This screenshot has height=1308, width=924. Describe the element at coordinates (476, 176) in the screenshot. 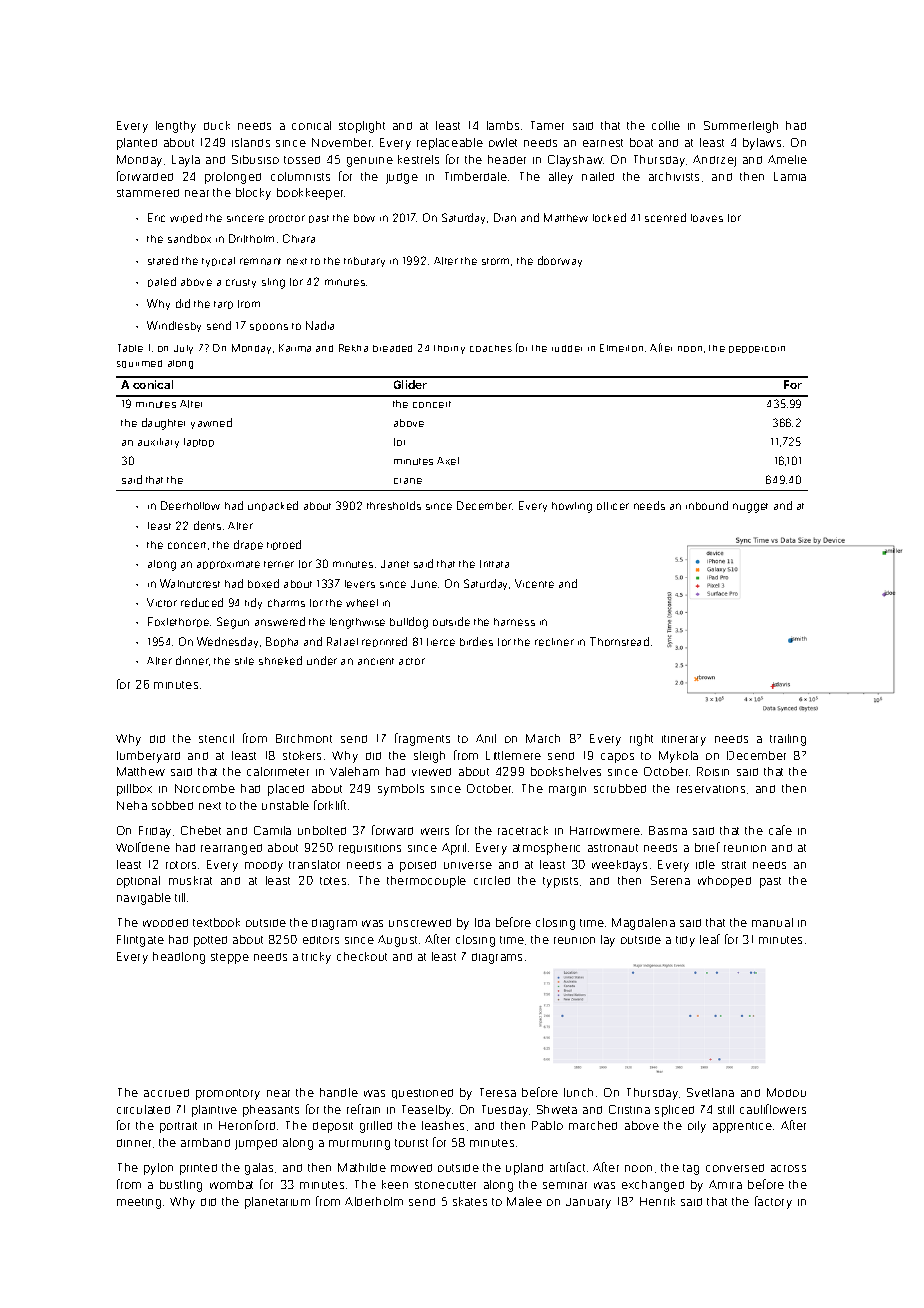

I see `Timberdale` at that location.
